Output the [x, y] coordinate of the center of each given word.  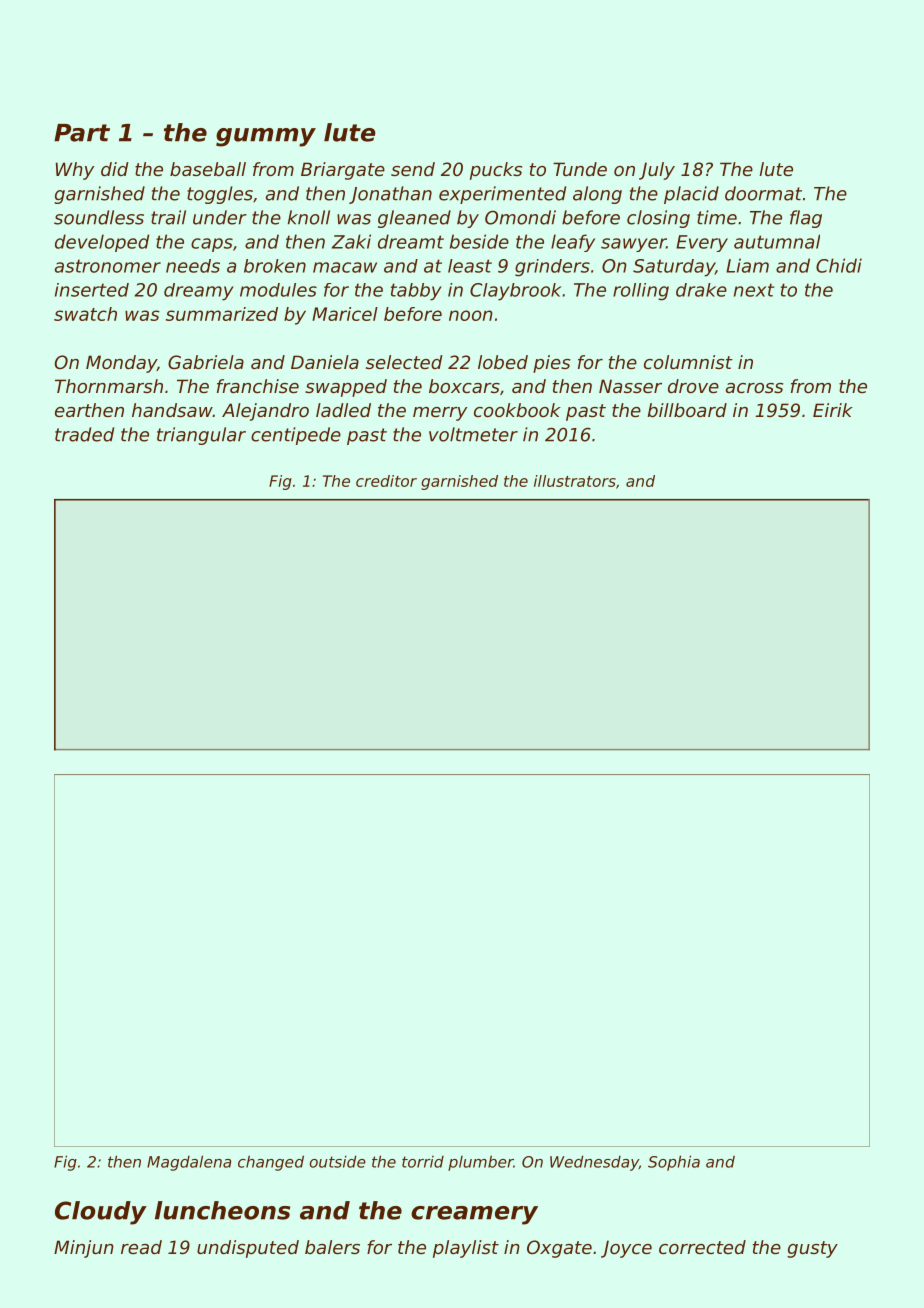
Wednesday [594, 1163]
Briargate [343, 171]
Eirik [833, 410]
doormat [763, 193]
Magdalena [189, 1163]
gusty [812, 1249]
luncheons [222, 1210]
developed [102, 243]
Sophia [674, 1163]
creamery [474, 1215]
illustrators [575, 481]
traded [84, 434]
